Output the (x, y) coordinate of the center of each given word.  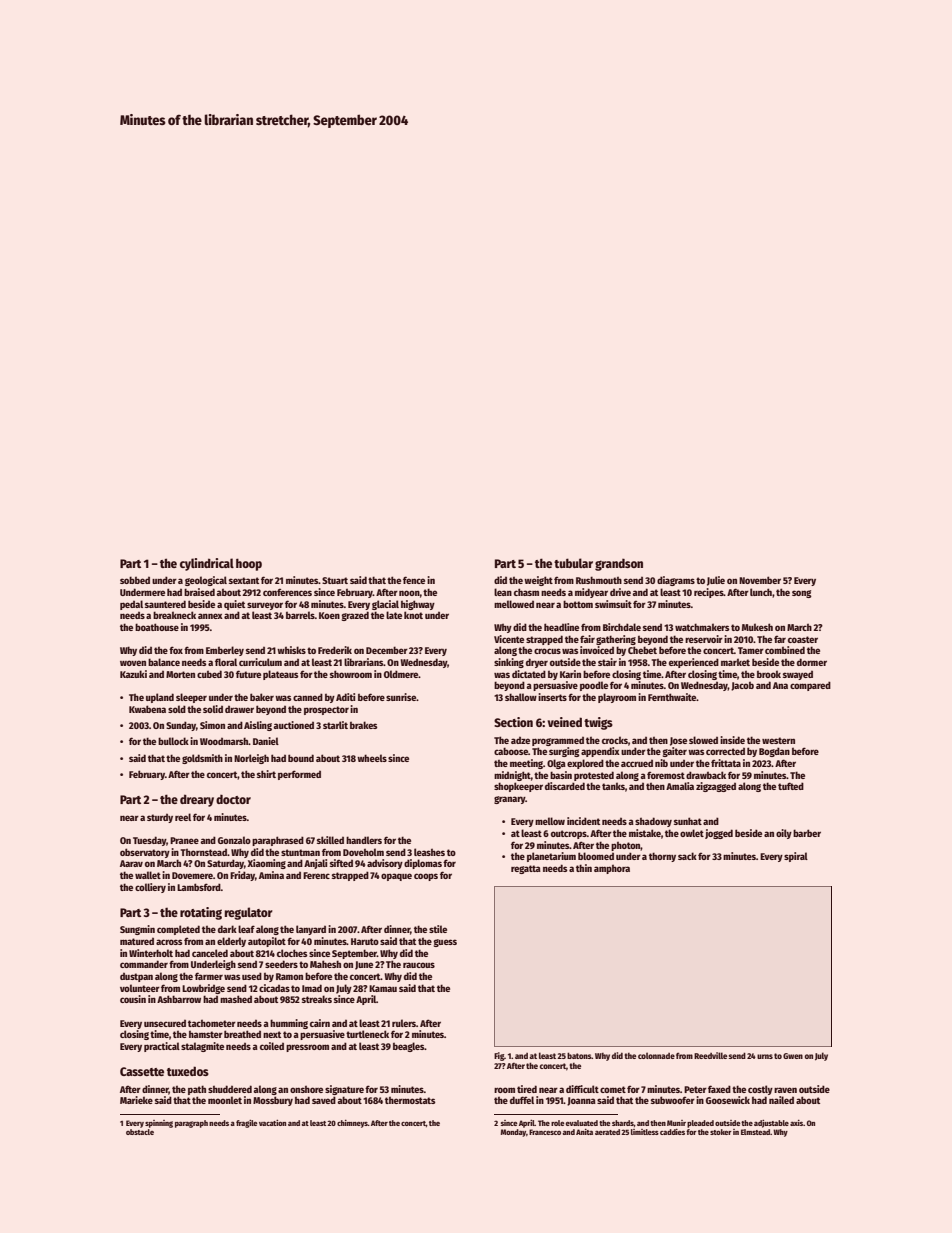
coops (426, 877)
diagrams (676, 581)
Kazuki (133, 674)
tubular (573, 563)
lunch (761, 592)
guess (445, 943)
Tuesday (150, 841)
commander (144, 964)
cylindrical (207, 564)
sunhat (688, 821)
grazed (355, 616)
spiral (796, 857)
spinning (159, 1124)
